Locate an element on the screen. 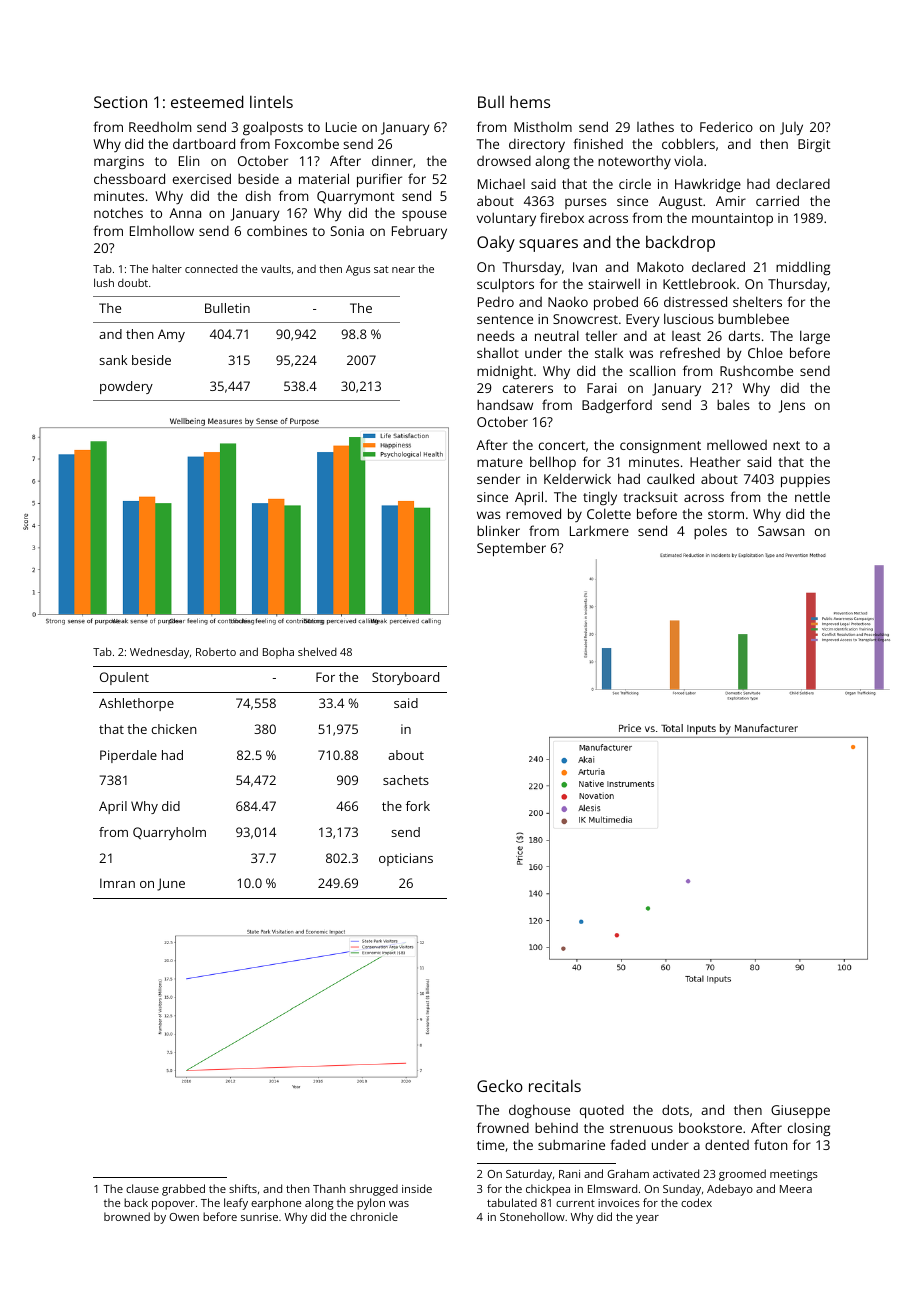  middling is located at coordinates (803, 268).
